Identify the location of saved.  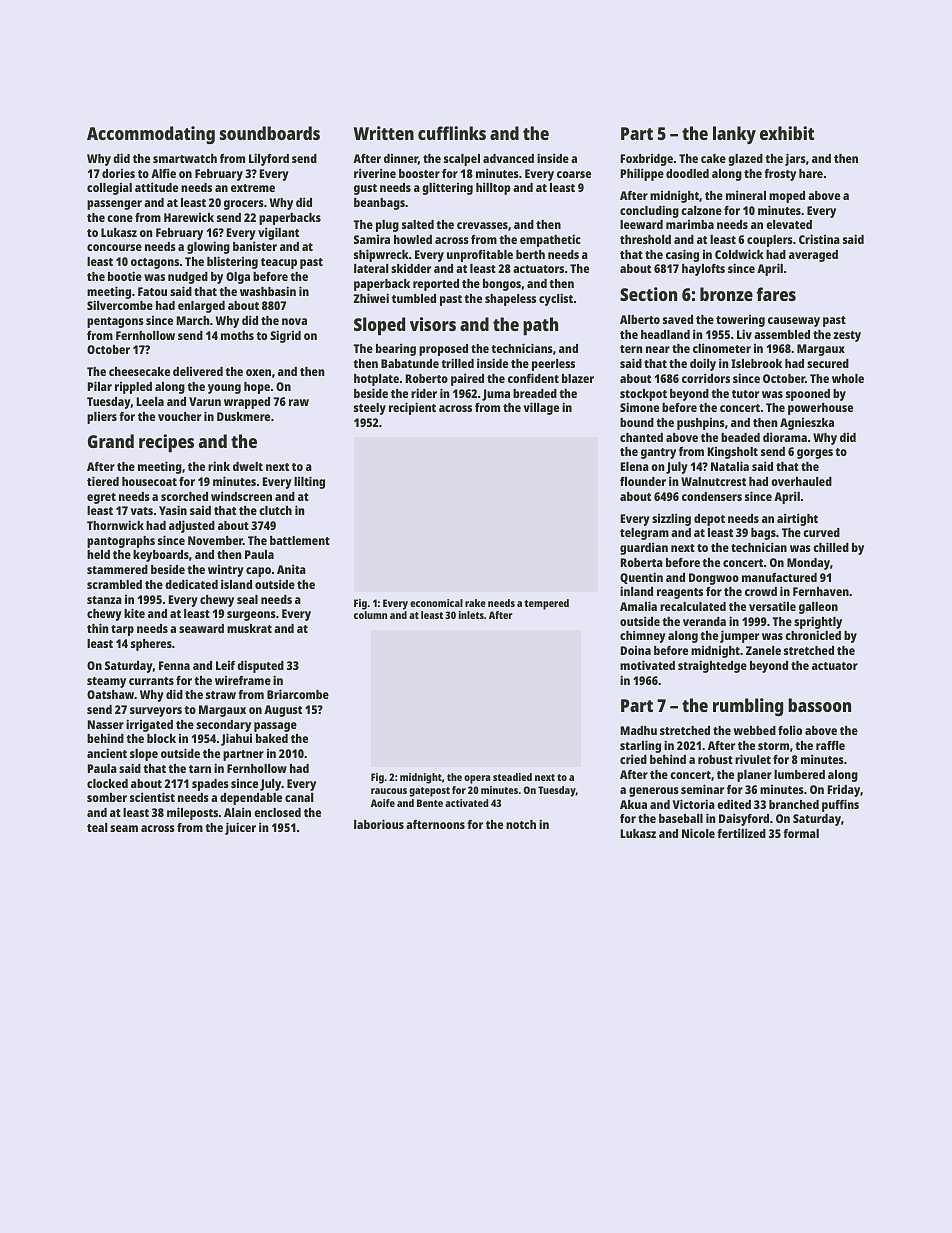
(678, 319).
